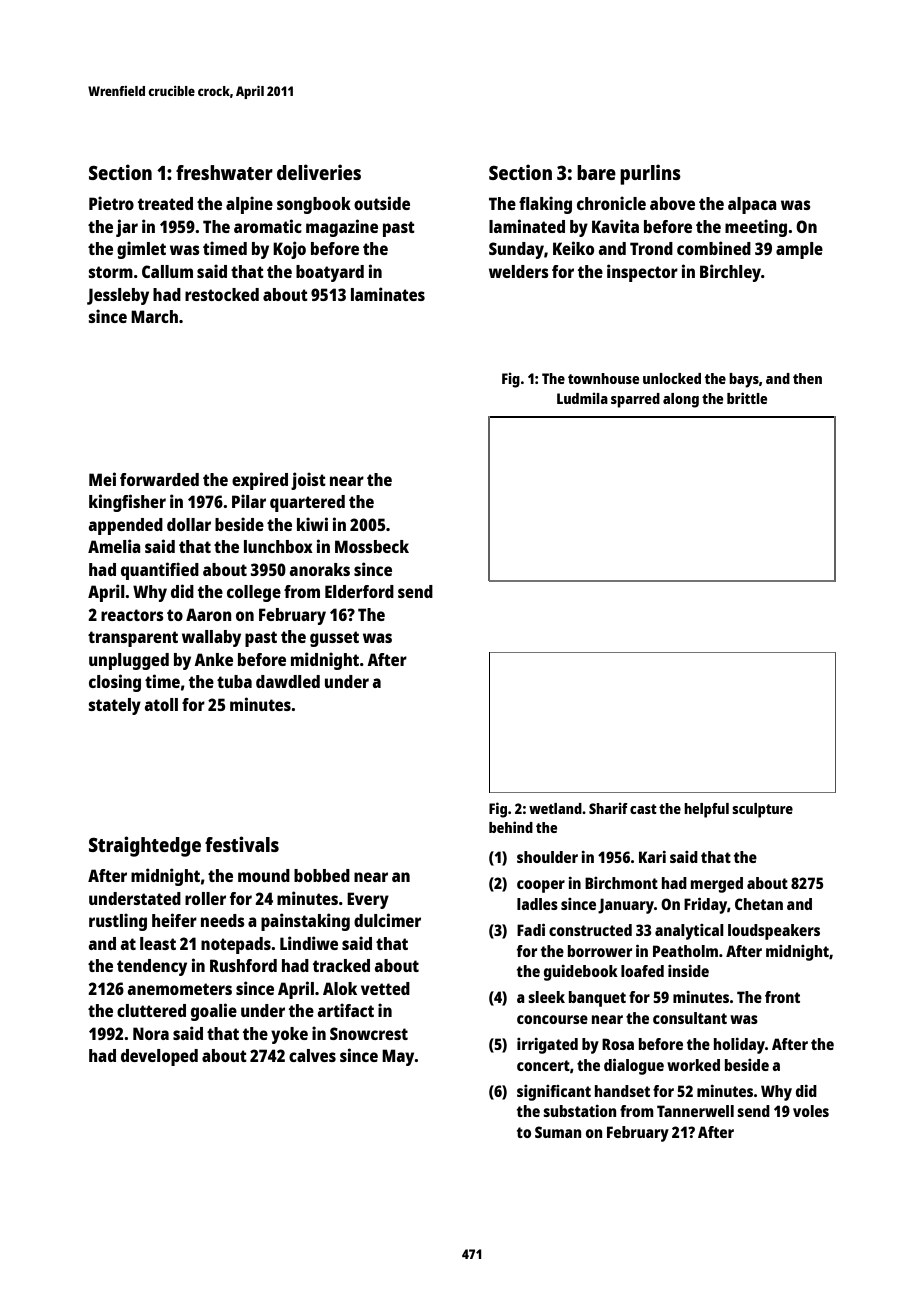  What do you see at coordinates (558, 1132) in the page?
I see `Suman` at bounding box center [558, 1132].
